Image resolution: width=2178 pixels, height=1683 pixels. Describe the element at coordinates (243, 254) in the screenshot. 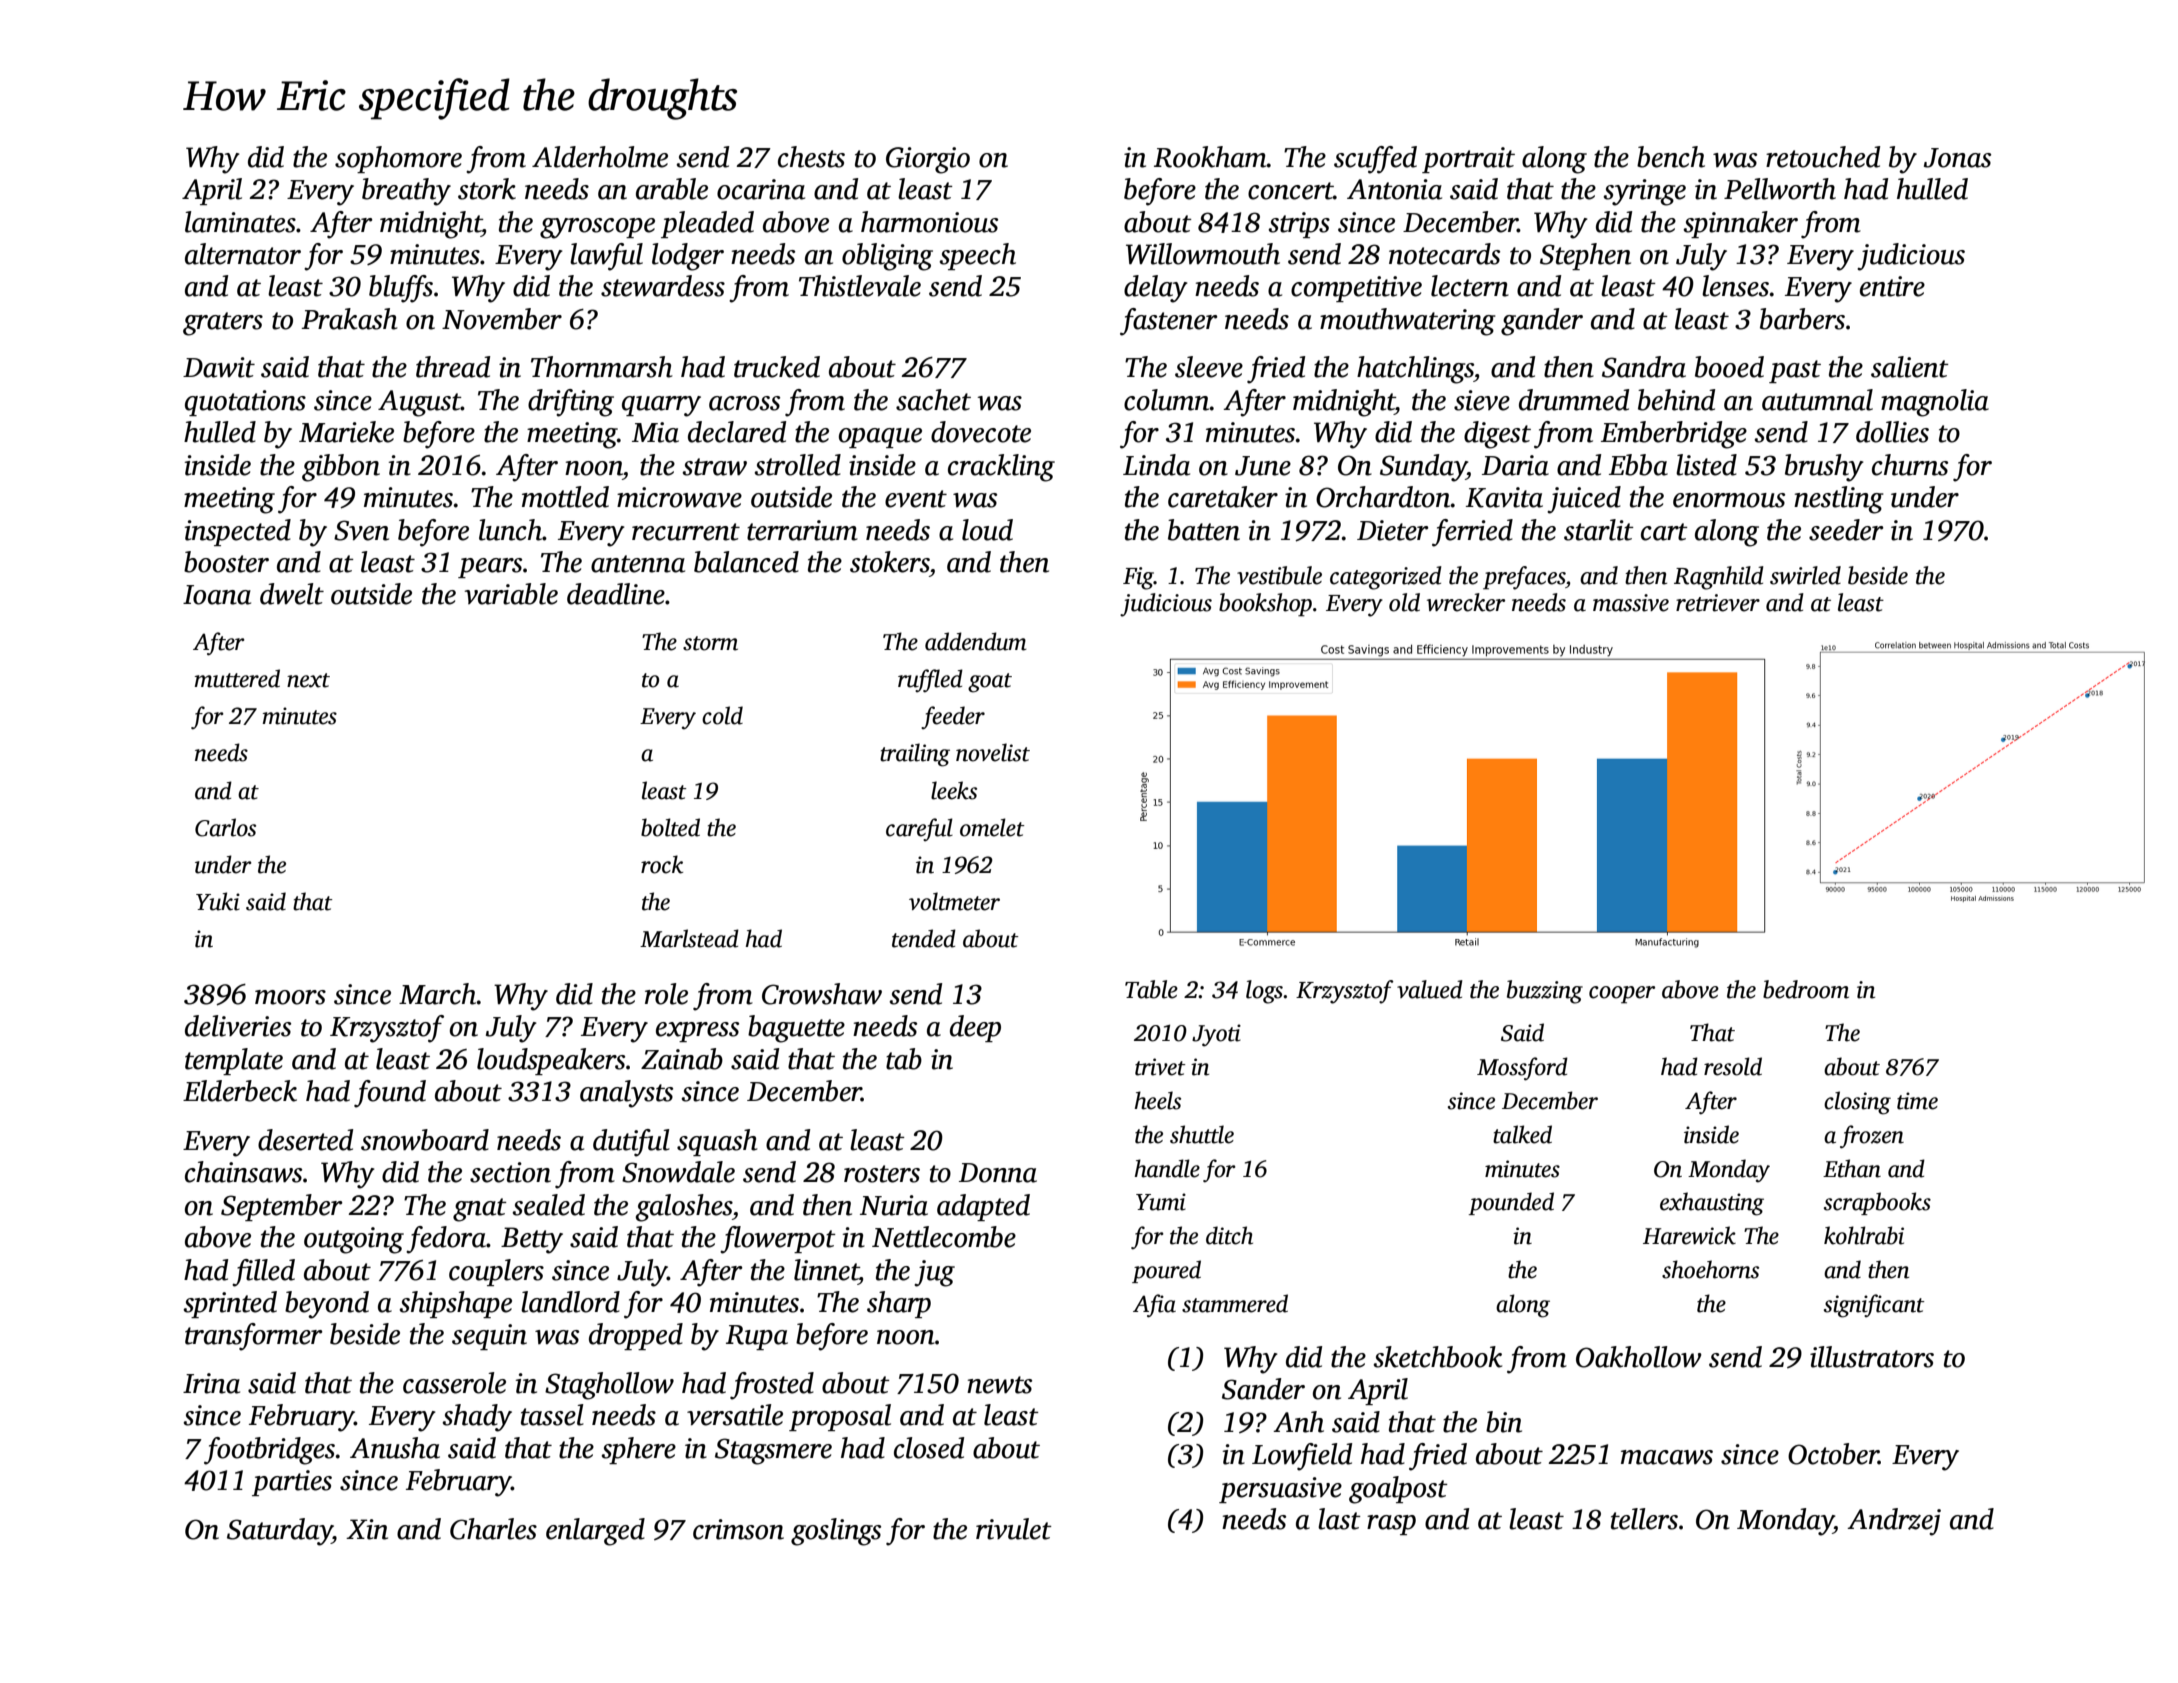

I see `alternator` at that location.
